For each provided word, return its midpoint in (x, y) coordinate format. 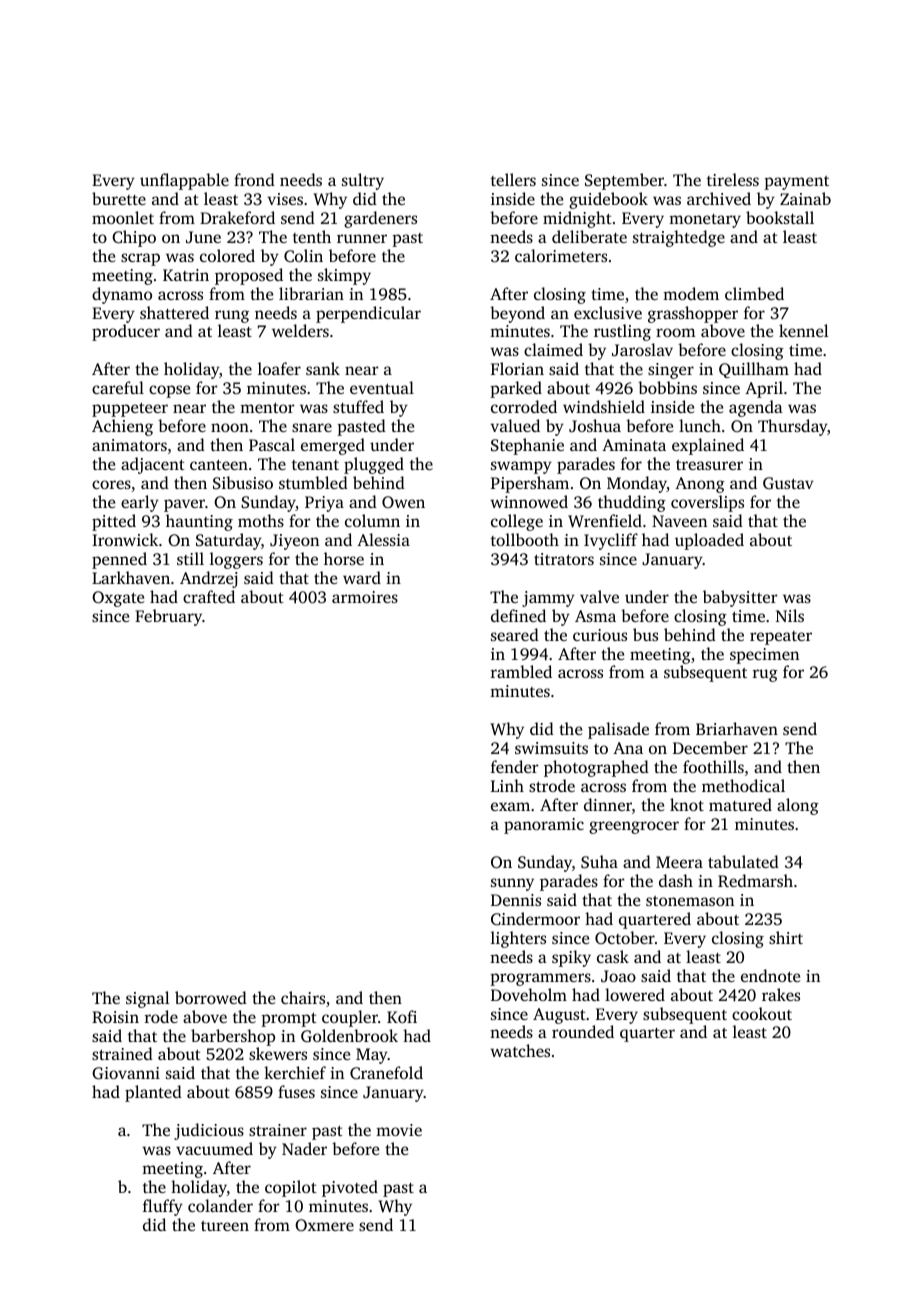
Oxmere (324, 1225)
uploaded (709, 541)
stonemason (690, 901)
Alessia (383, 539)
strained (122, 1053)
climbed (754, 293)
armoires (365, 597)
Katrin (186, 275)
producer (126, 332)
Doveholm (529, 994)
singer (671, 371)
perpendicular (368, 314)
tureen (225, 1226)
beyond (517, 314)
